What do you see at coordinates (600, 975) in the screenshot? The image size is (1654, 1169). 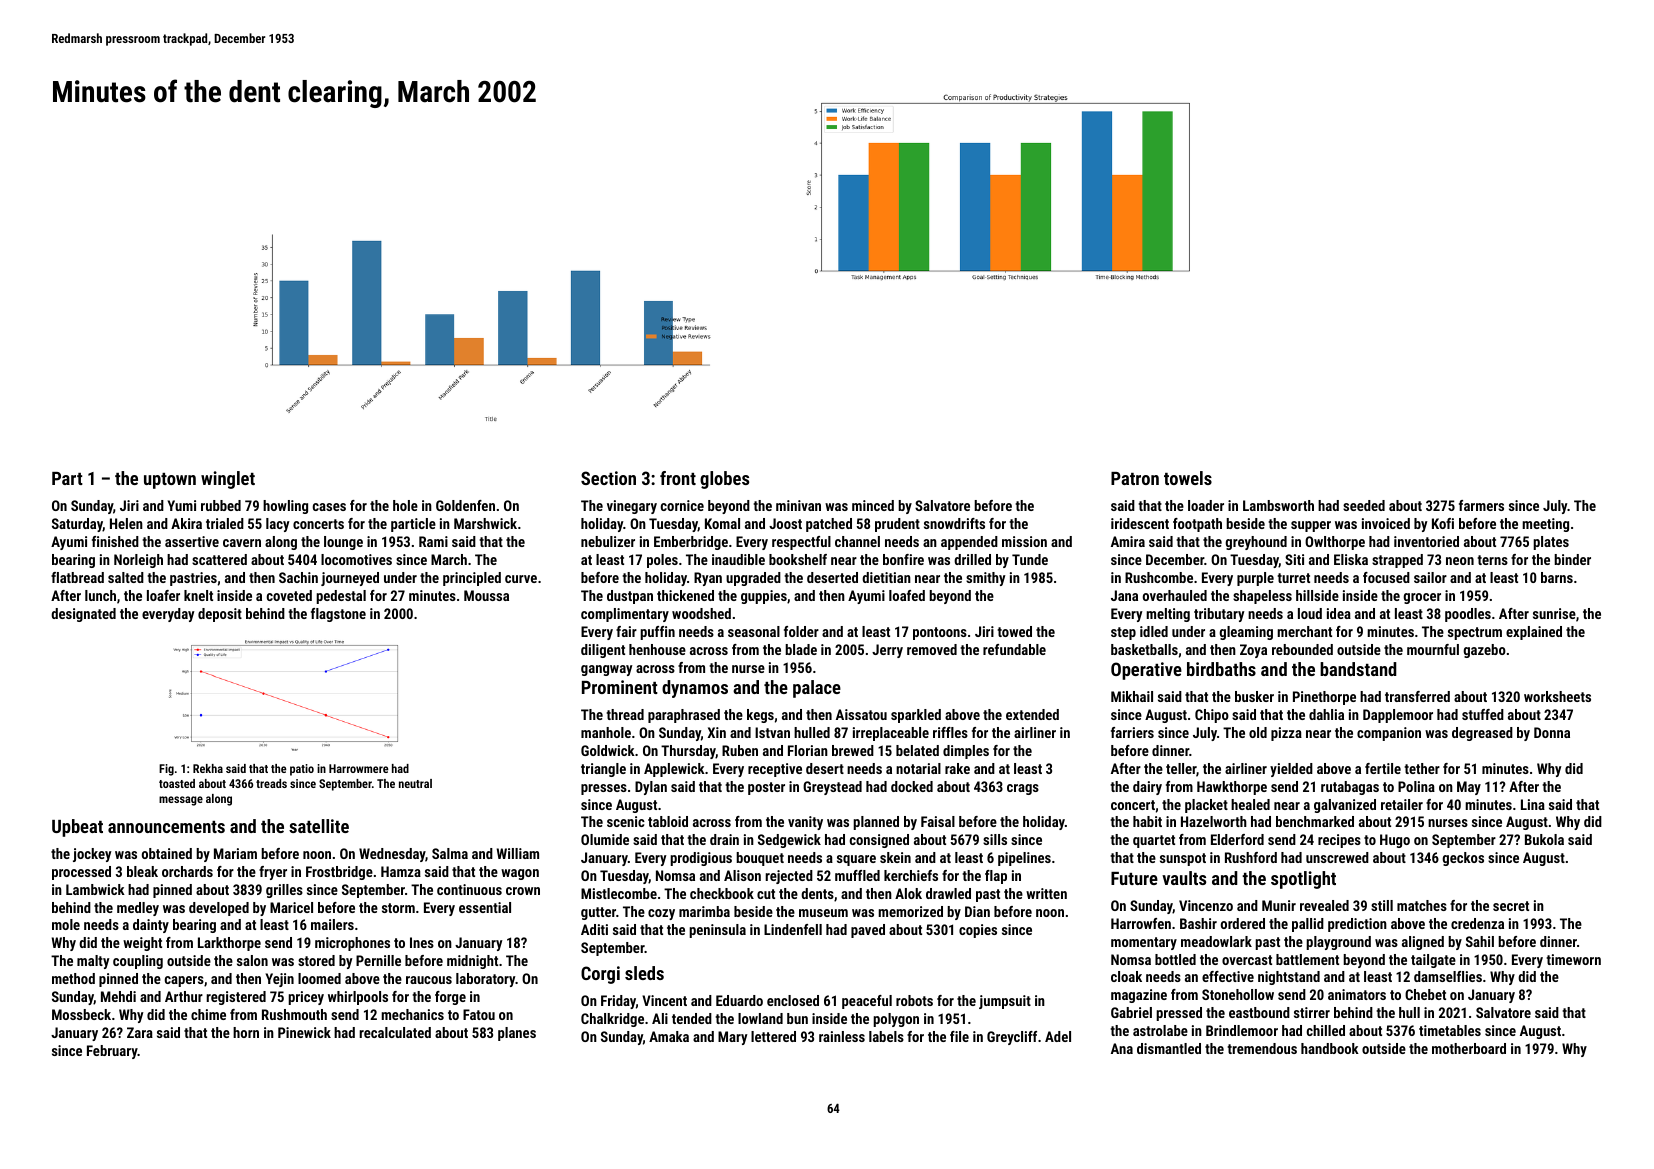 I see `Corgi` at bounding box center [600, 975].
